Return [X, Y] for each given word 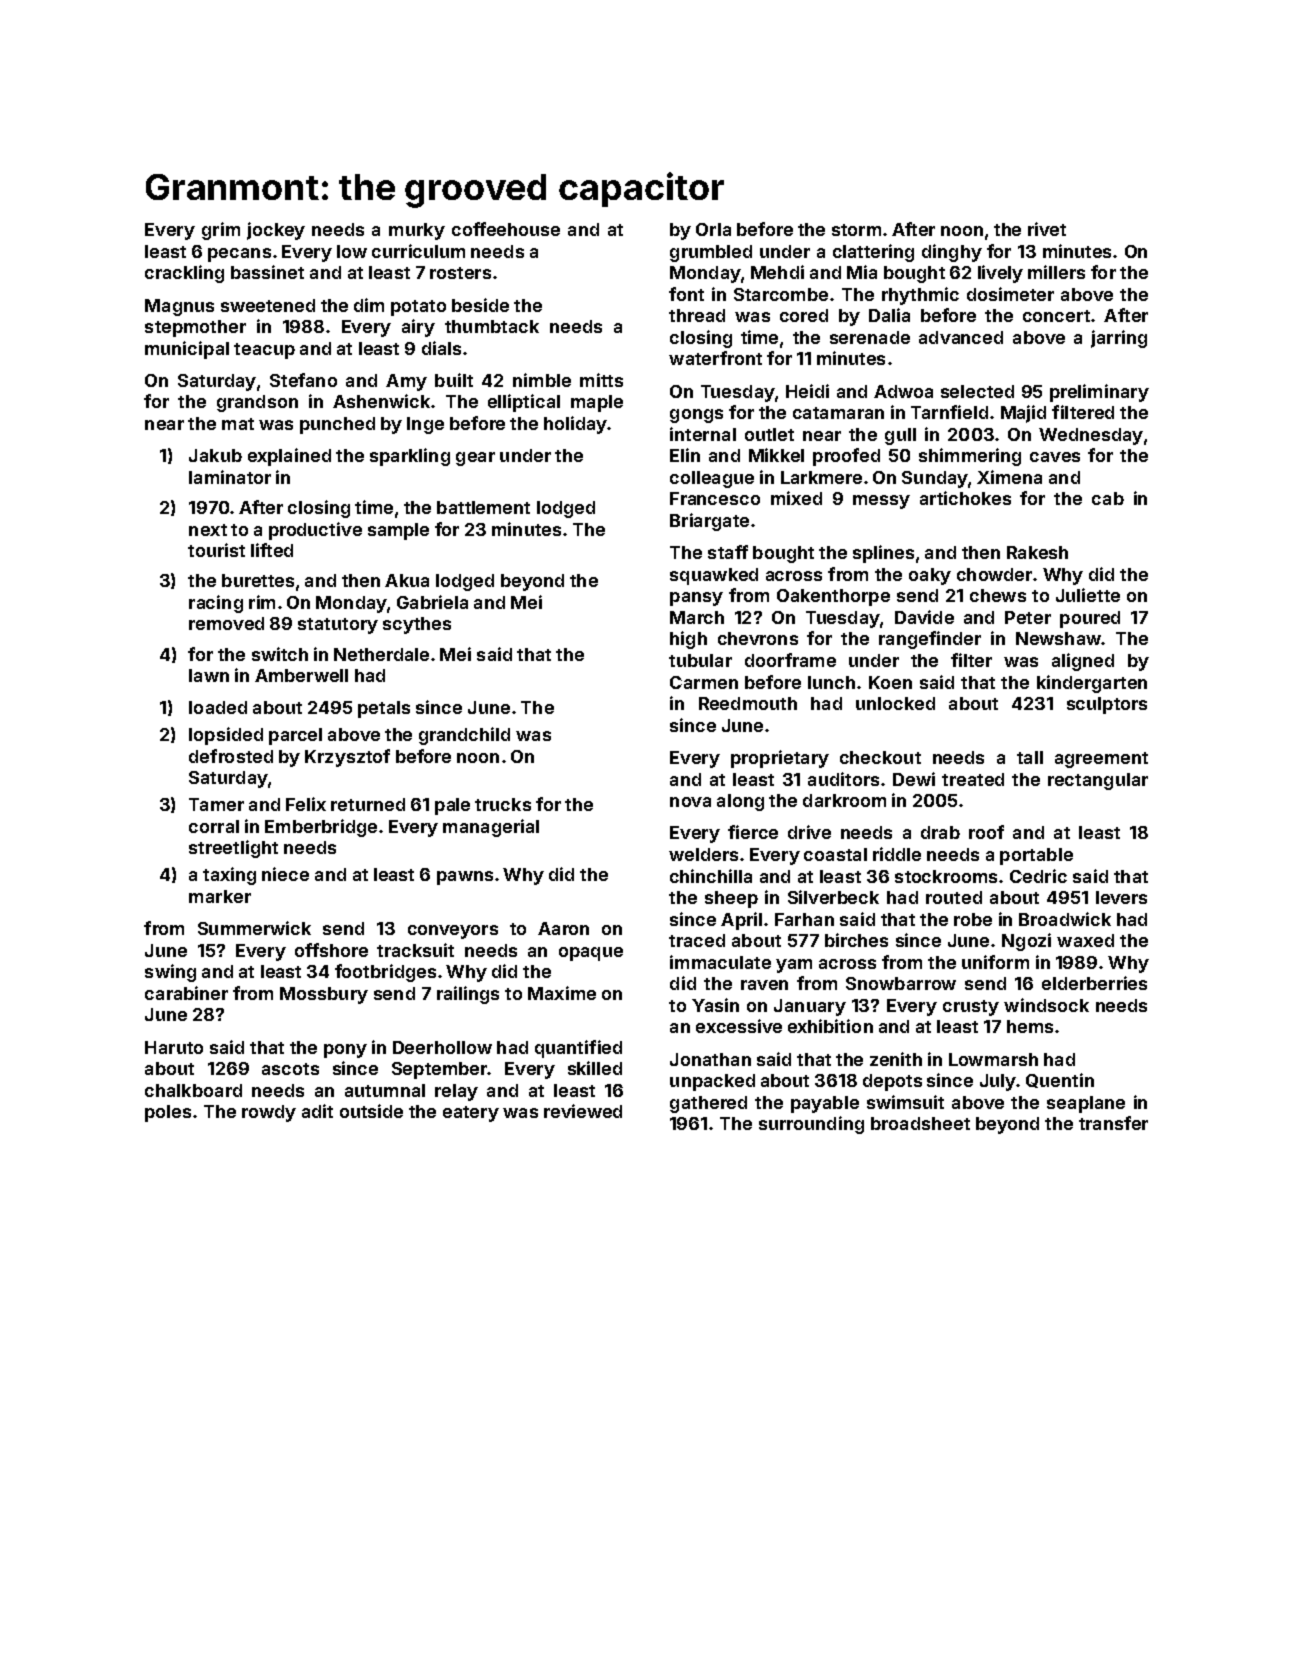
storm [856, 230]
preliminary [1099, 393]
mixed [796, 498]
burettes [258, 580]
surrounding [811, 1125]
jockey [276, 231]
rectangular [1098, 781]
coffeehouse [506, 229]
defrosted [231, 756]
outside [371, 1111]
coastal [835, 854]
